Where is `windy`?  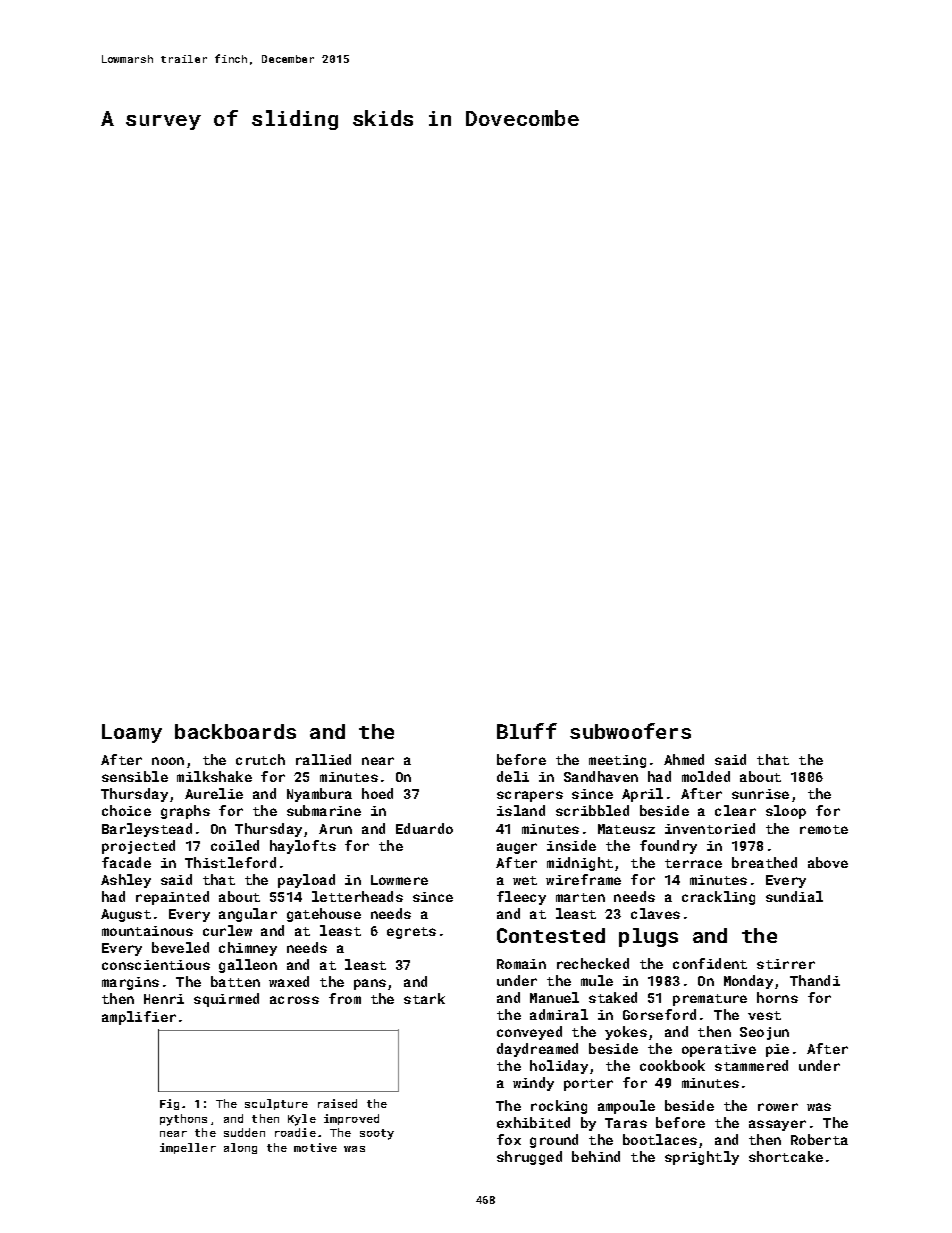 windy is located at coordinates (533, 1084).
